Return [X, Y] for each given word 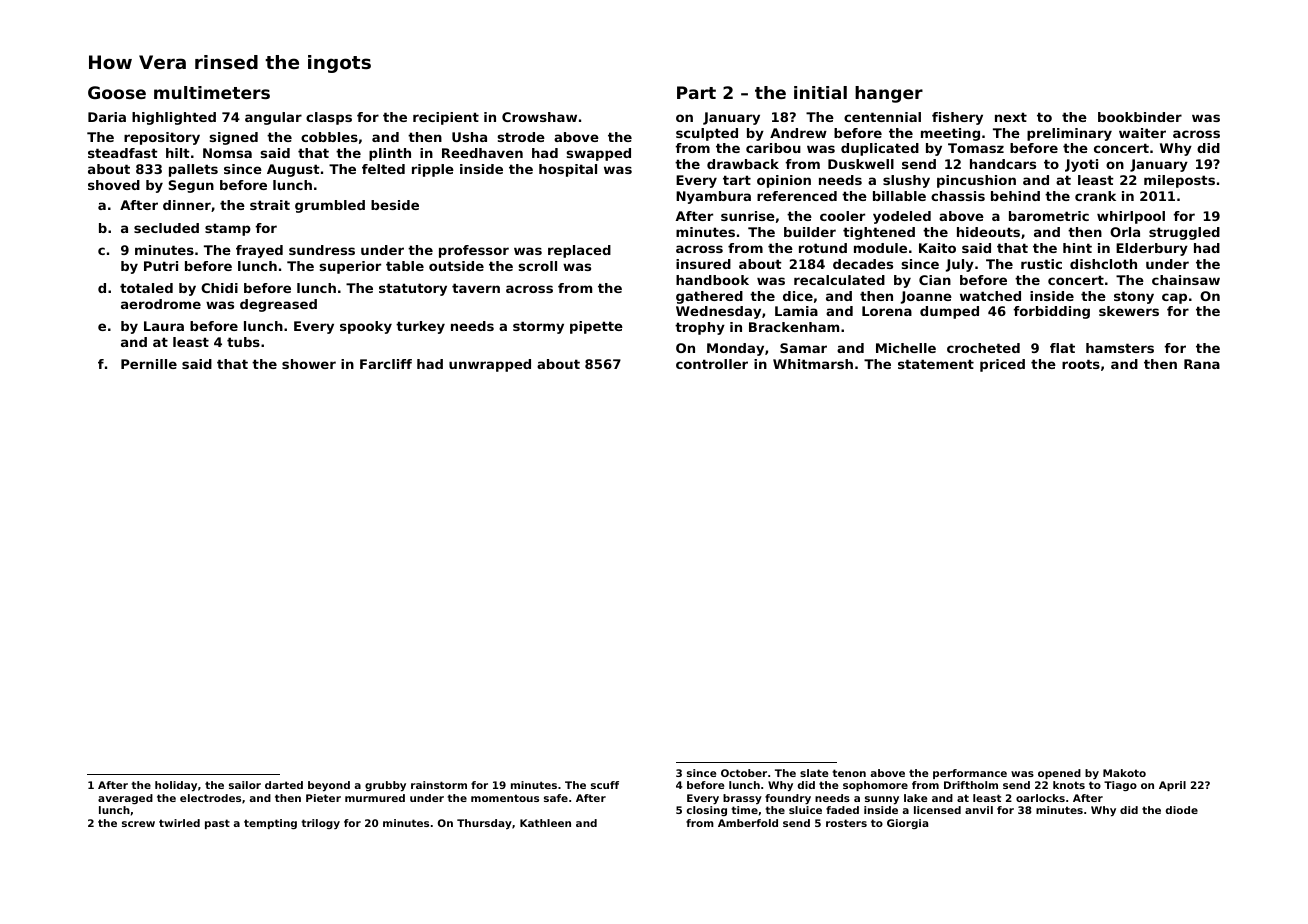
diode [1182, 810]
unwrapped [490, 365]
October [744, 773]
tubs [243, 342]
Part [696, 92]
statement [936, 364]
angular [273, 118]
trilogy [320, 824]
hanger [889, 94]
